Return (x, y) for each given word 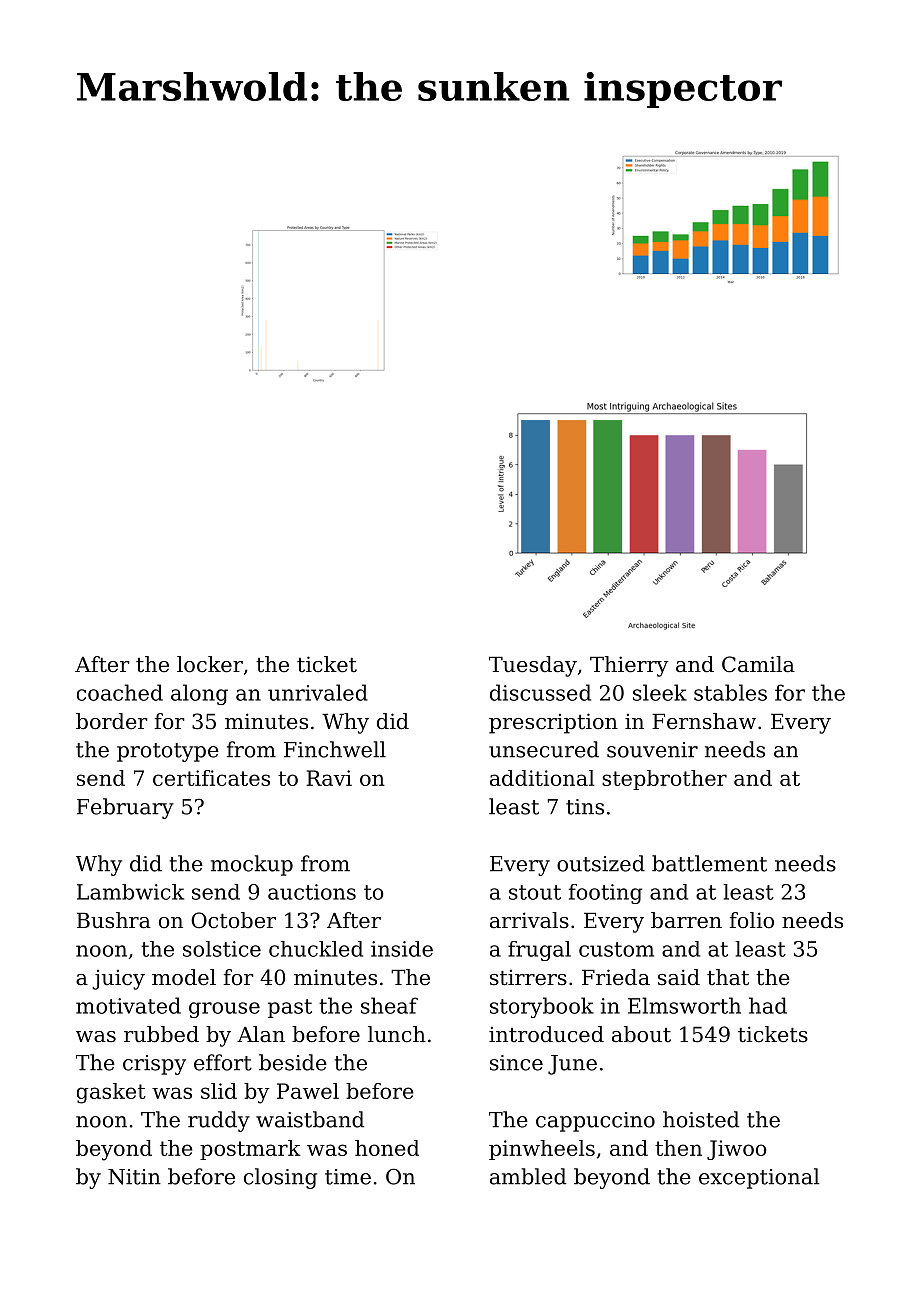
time (348, 1177)
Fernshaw (704, 721)
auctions (312, 892)
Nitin (134, 1177)
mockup (252, 865)
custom (616, 949)
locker (210, 664)
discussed (540, 692)
